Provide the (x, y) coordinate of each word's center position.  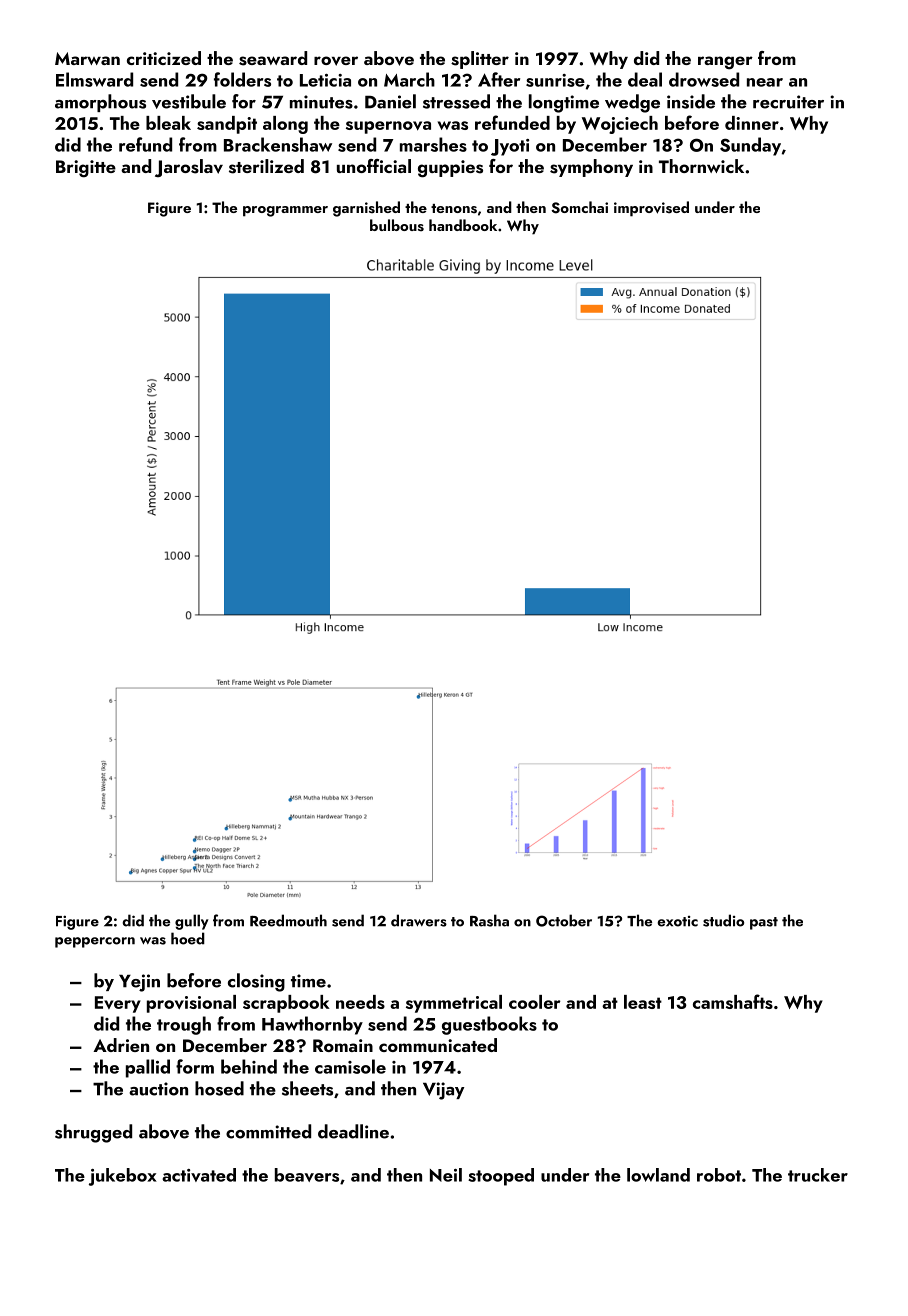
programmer (285, 211)
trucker (818, 1175)
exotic (677, 921)
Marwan (87, 58)
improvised (651, 209)
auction (158, 1089)
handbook (463, 225)
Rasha (489, 920)
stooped (501, 1177)
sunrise (555, 80)
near (765, 82)
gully (192, 922)
